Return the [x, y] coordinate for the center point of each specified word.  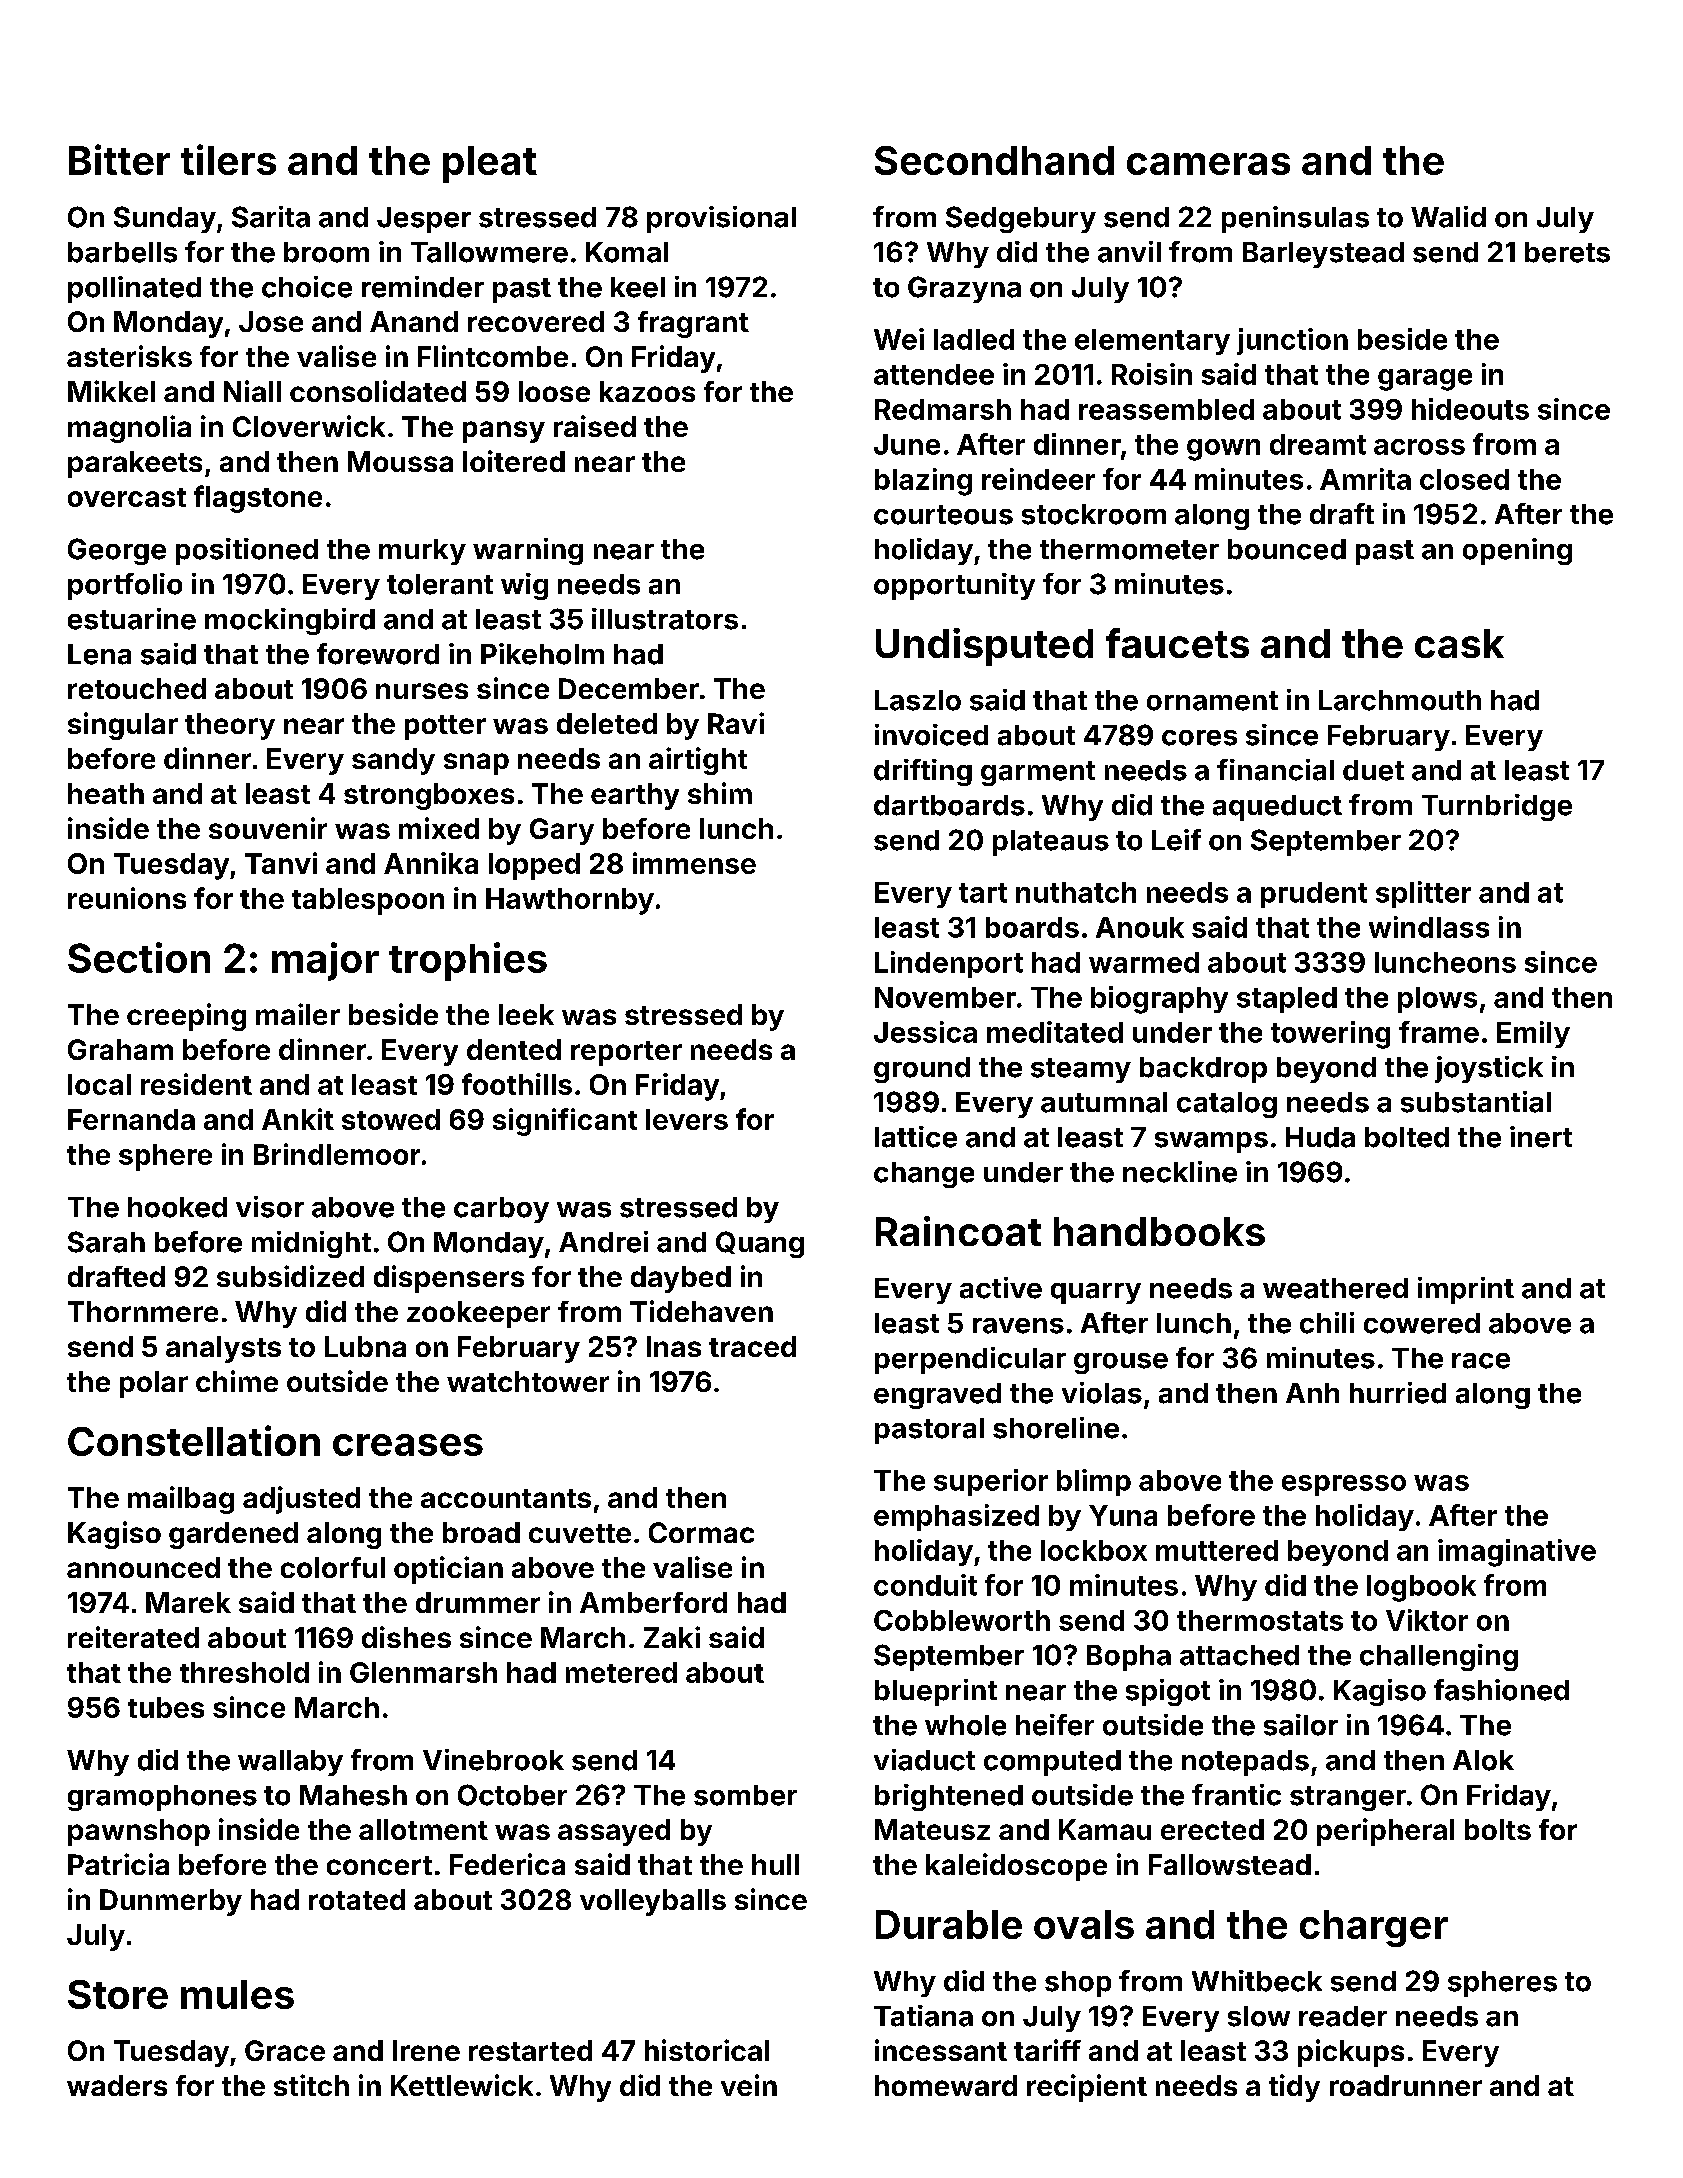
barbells [122, 252]
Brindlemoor [337, 1154]
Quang [760, 1244]
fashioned [1501, 1690]
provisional [721, 219]
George [117, 551]
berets [1567, 252]
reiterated [133, 1637]
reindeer [1038, 479]
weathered [1335, 1288]
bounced [1287, 549]
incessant [941, 2050]
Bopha [1129, 1658]
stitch [311, 2085]
